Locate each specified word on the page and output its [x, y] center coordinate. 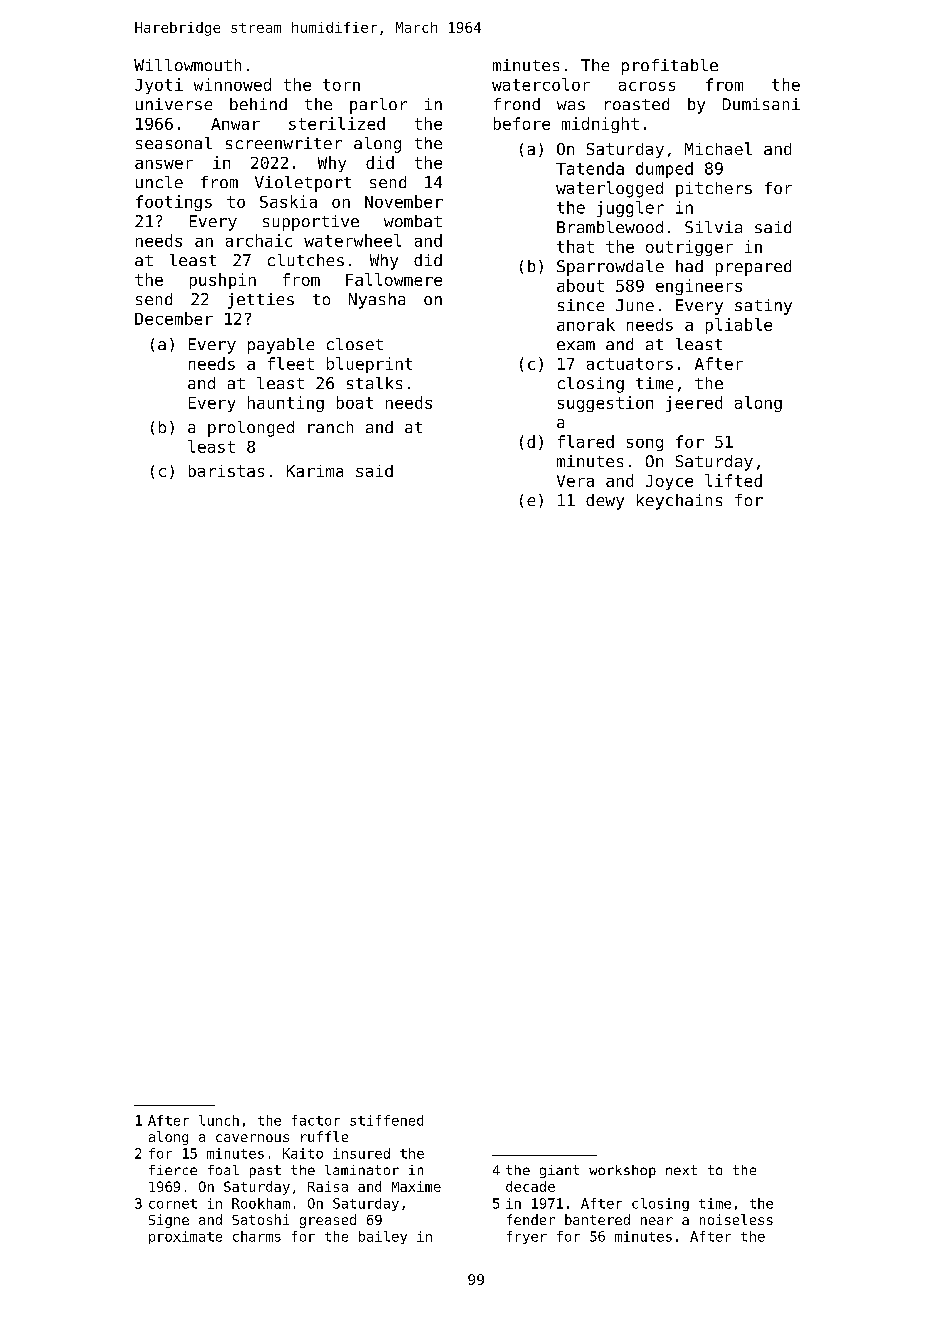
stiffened [386, 1120]
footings [174, 203]
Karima [315, 471]
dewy [605, 502]
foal [223, 1170]
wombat [413, 221]
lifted [733, 480]
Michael [718, 148]
